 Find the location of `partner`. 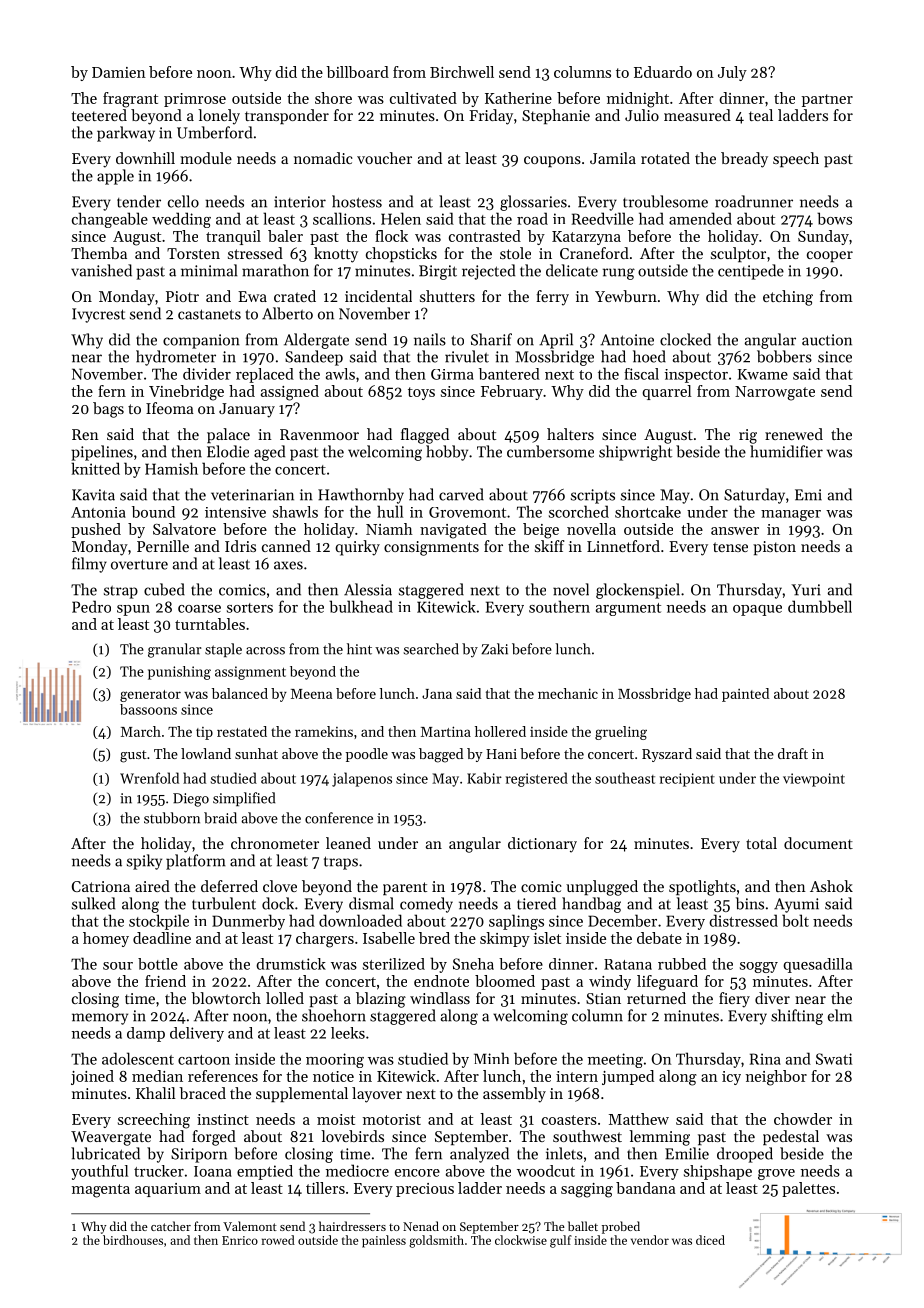

partner is located at coordinates (827, 100).
